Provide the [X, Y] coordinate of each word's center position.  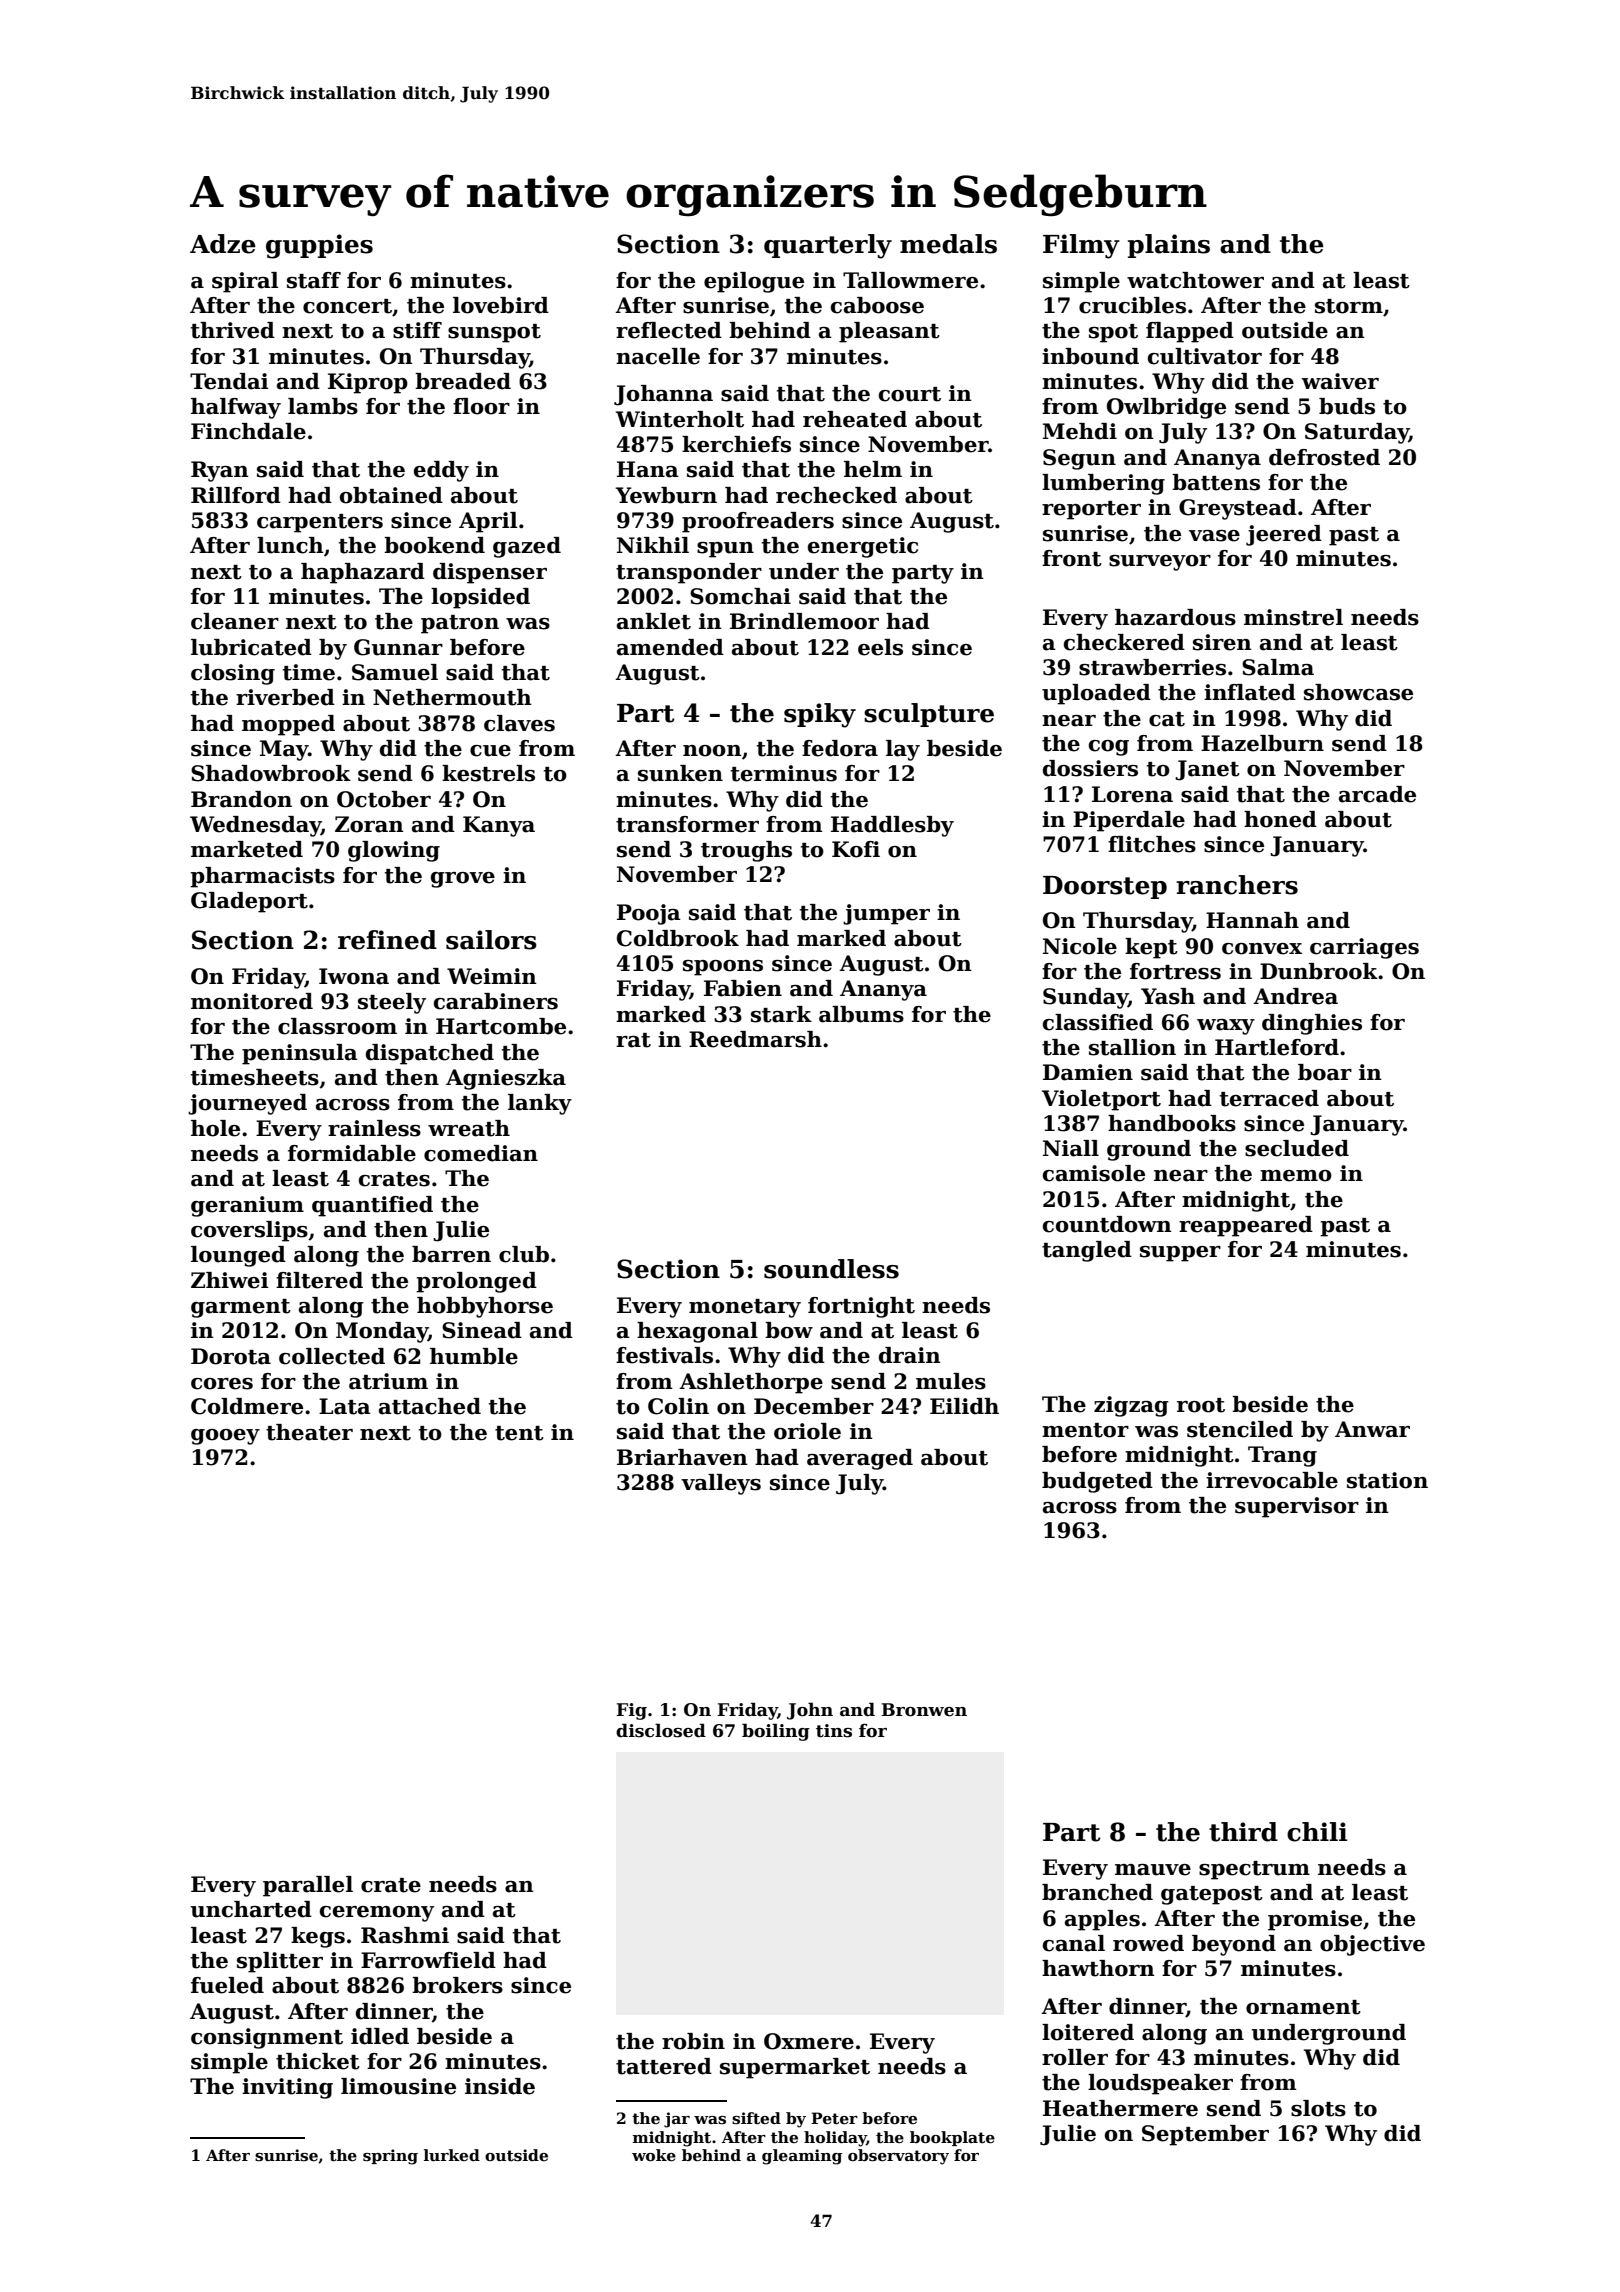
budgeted [1097, 1482]
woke [654, 2155]
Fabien [743, 988]
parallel [308, 1886]
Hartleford [1277, 1047]
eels [880, 647]
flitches [1152, 844]
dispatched [430, 1054]
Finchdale [248, 431]
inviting [287, 2088]
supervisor [1297, 1507]
